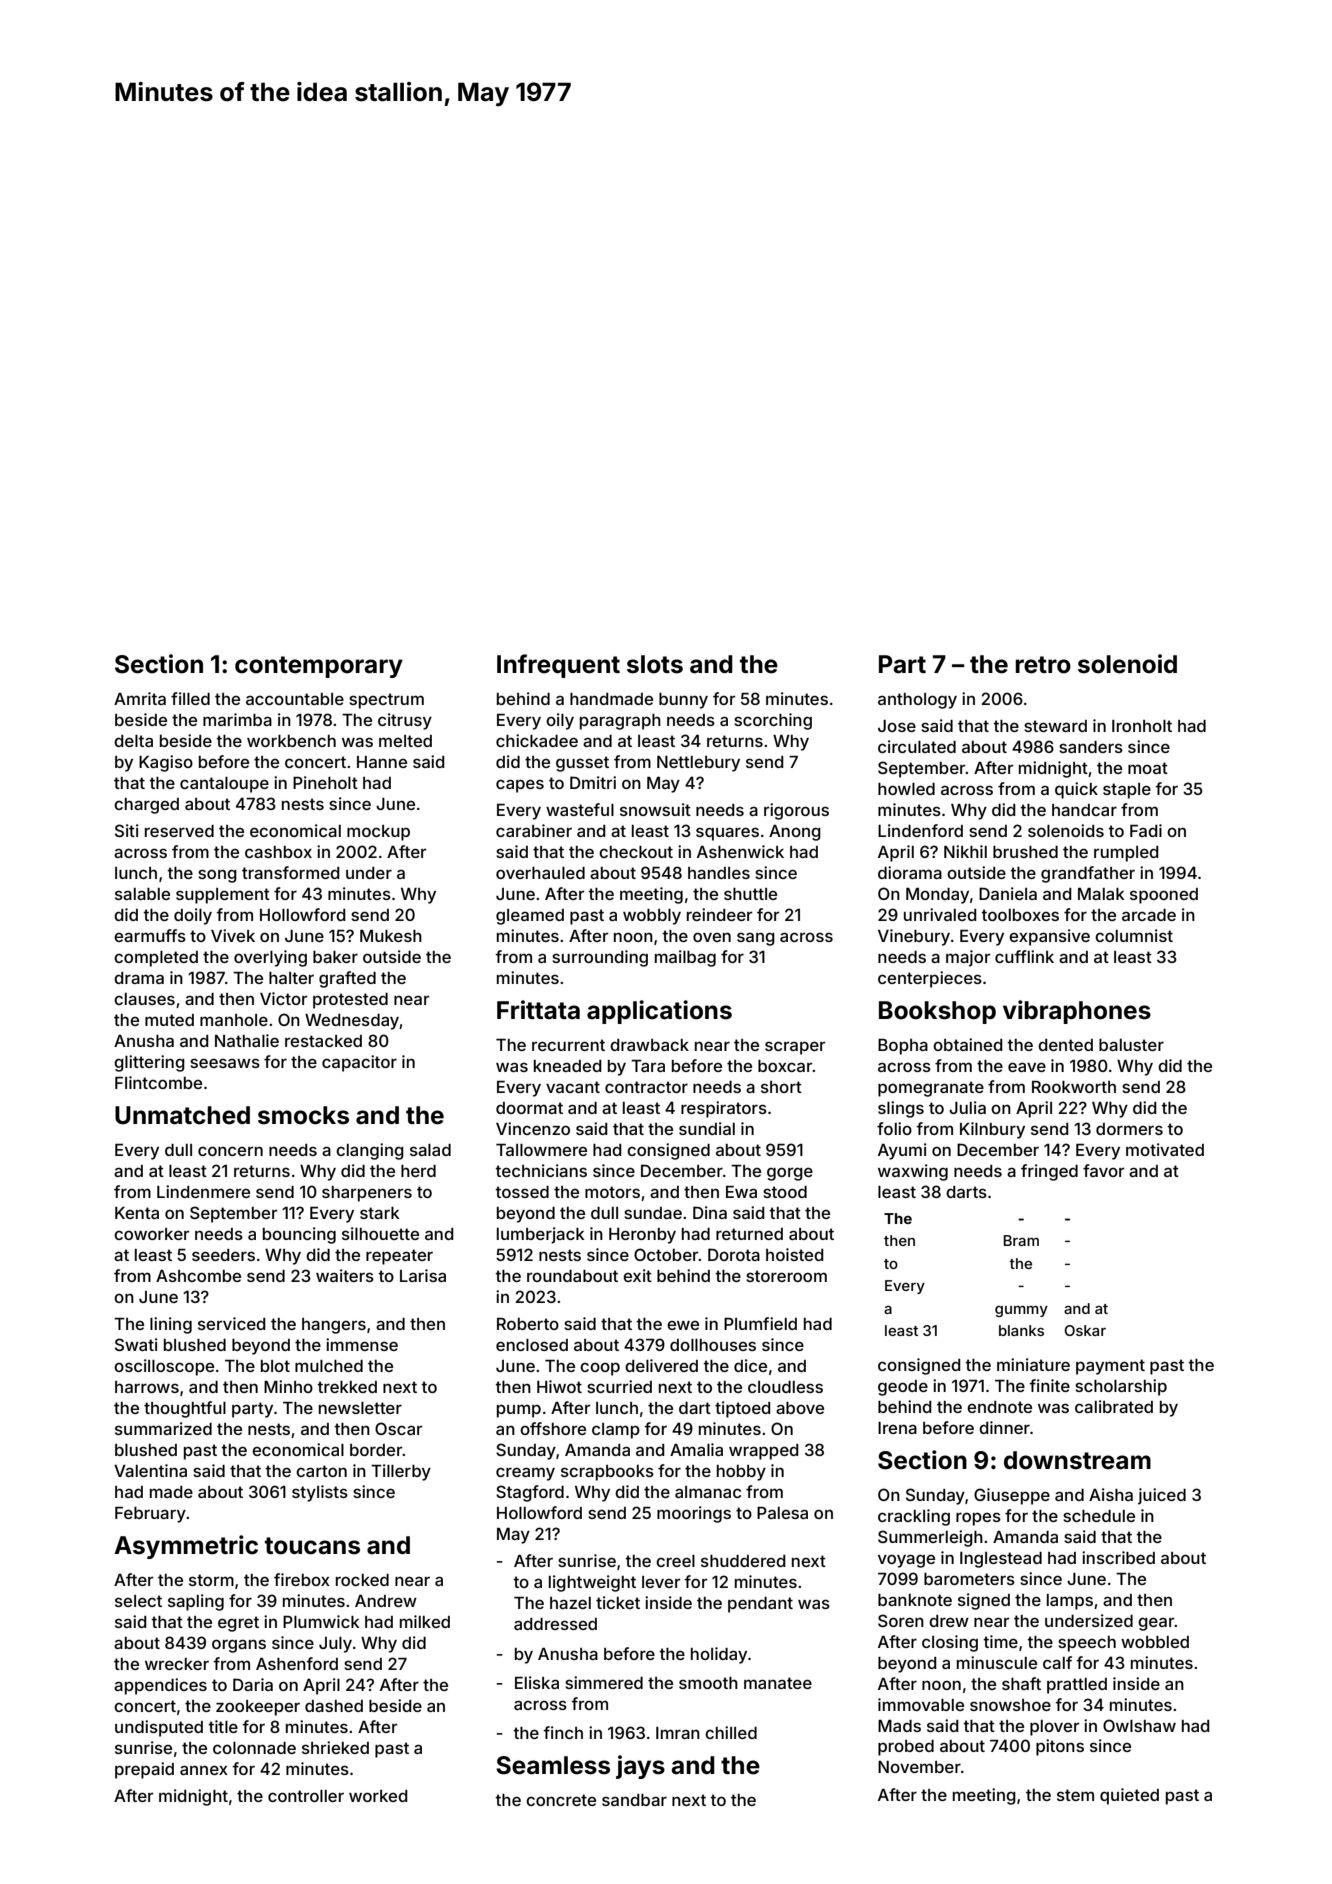 This screenshot has width=1332, height=1884. I want to click on concrete, so click(561, 1800).
